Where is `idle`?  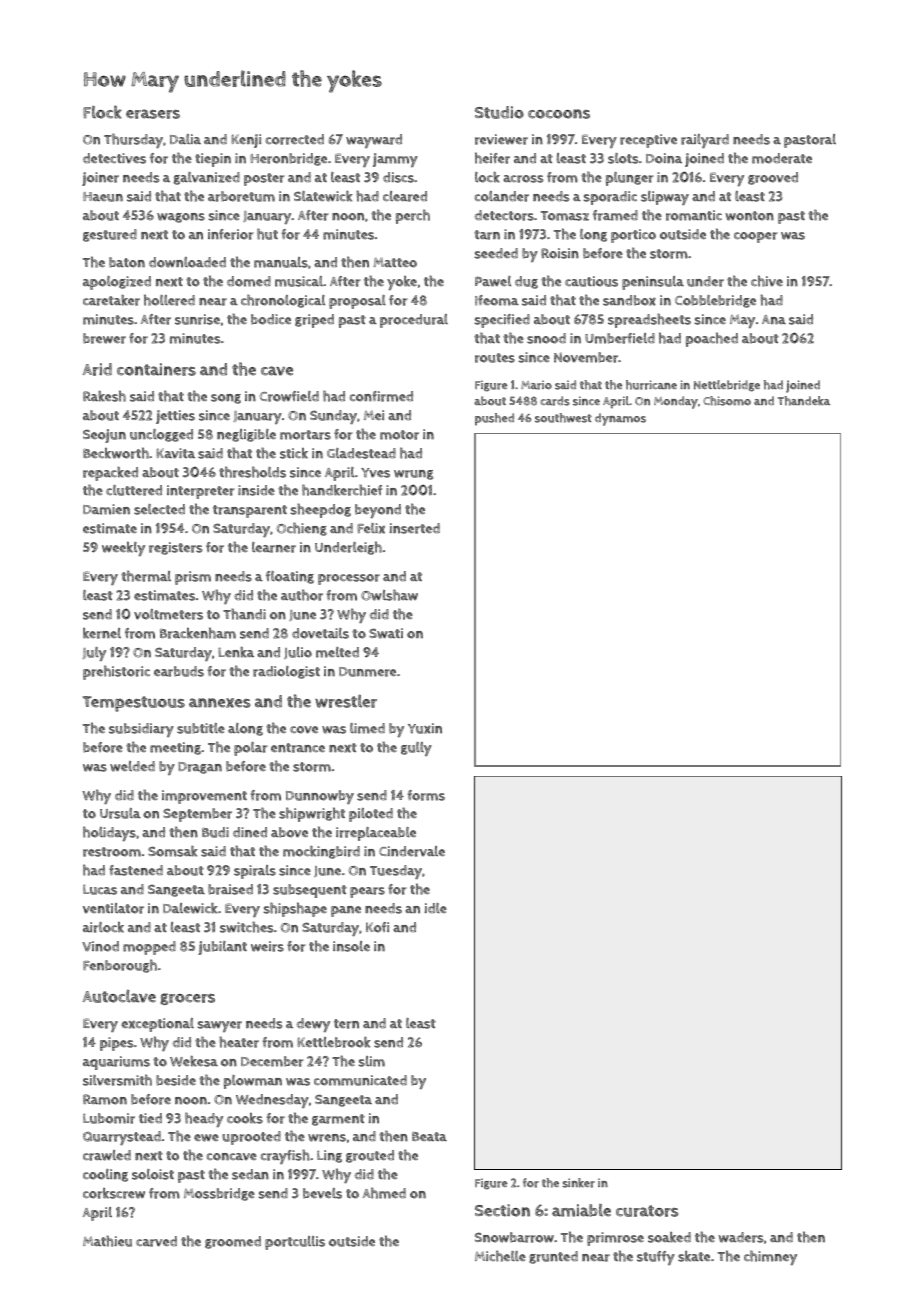 idle is located at coordinates (436, 908).
